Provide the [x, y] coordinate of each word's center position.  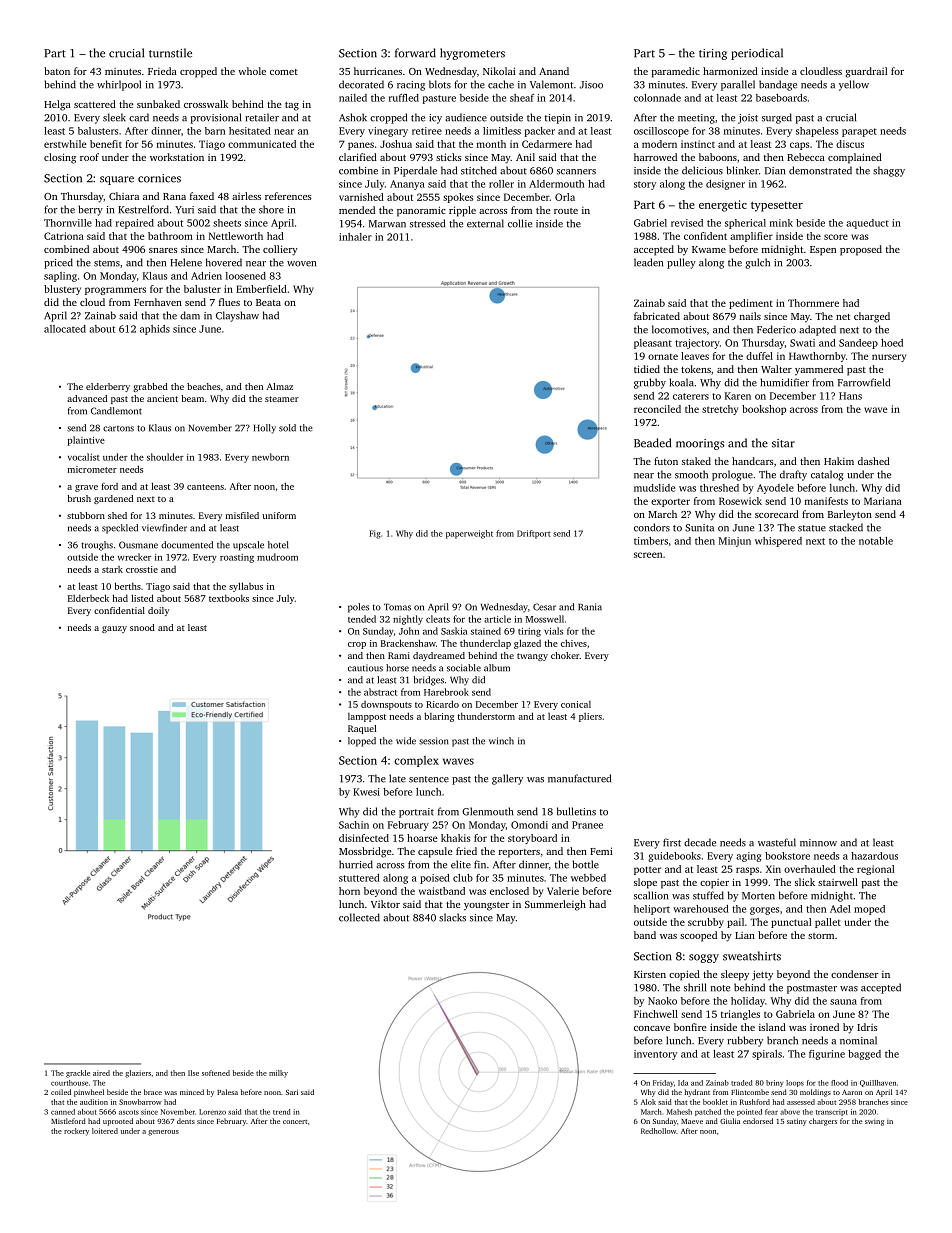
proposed [861, 250]
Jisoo [591, 85]
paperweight [469, 534]
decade [700, 842]
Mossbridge [365, 852]
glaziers [138, 1074]
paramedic [676, 72]
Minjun [735, 542]
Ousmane [138, 545]
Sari [292, 1092]
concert [295, 1122]
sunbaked [158, 104]
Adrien [206, 276]
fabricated [657, 316]
